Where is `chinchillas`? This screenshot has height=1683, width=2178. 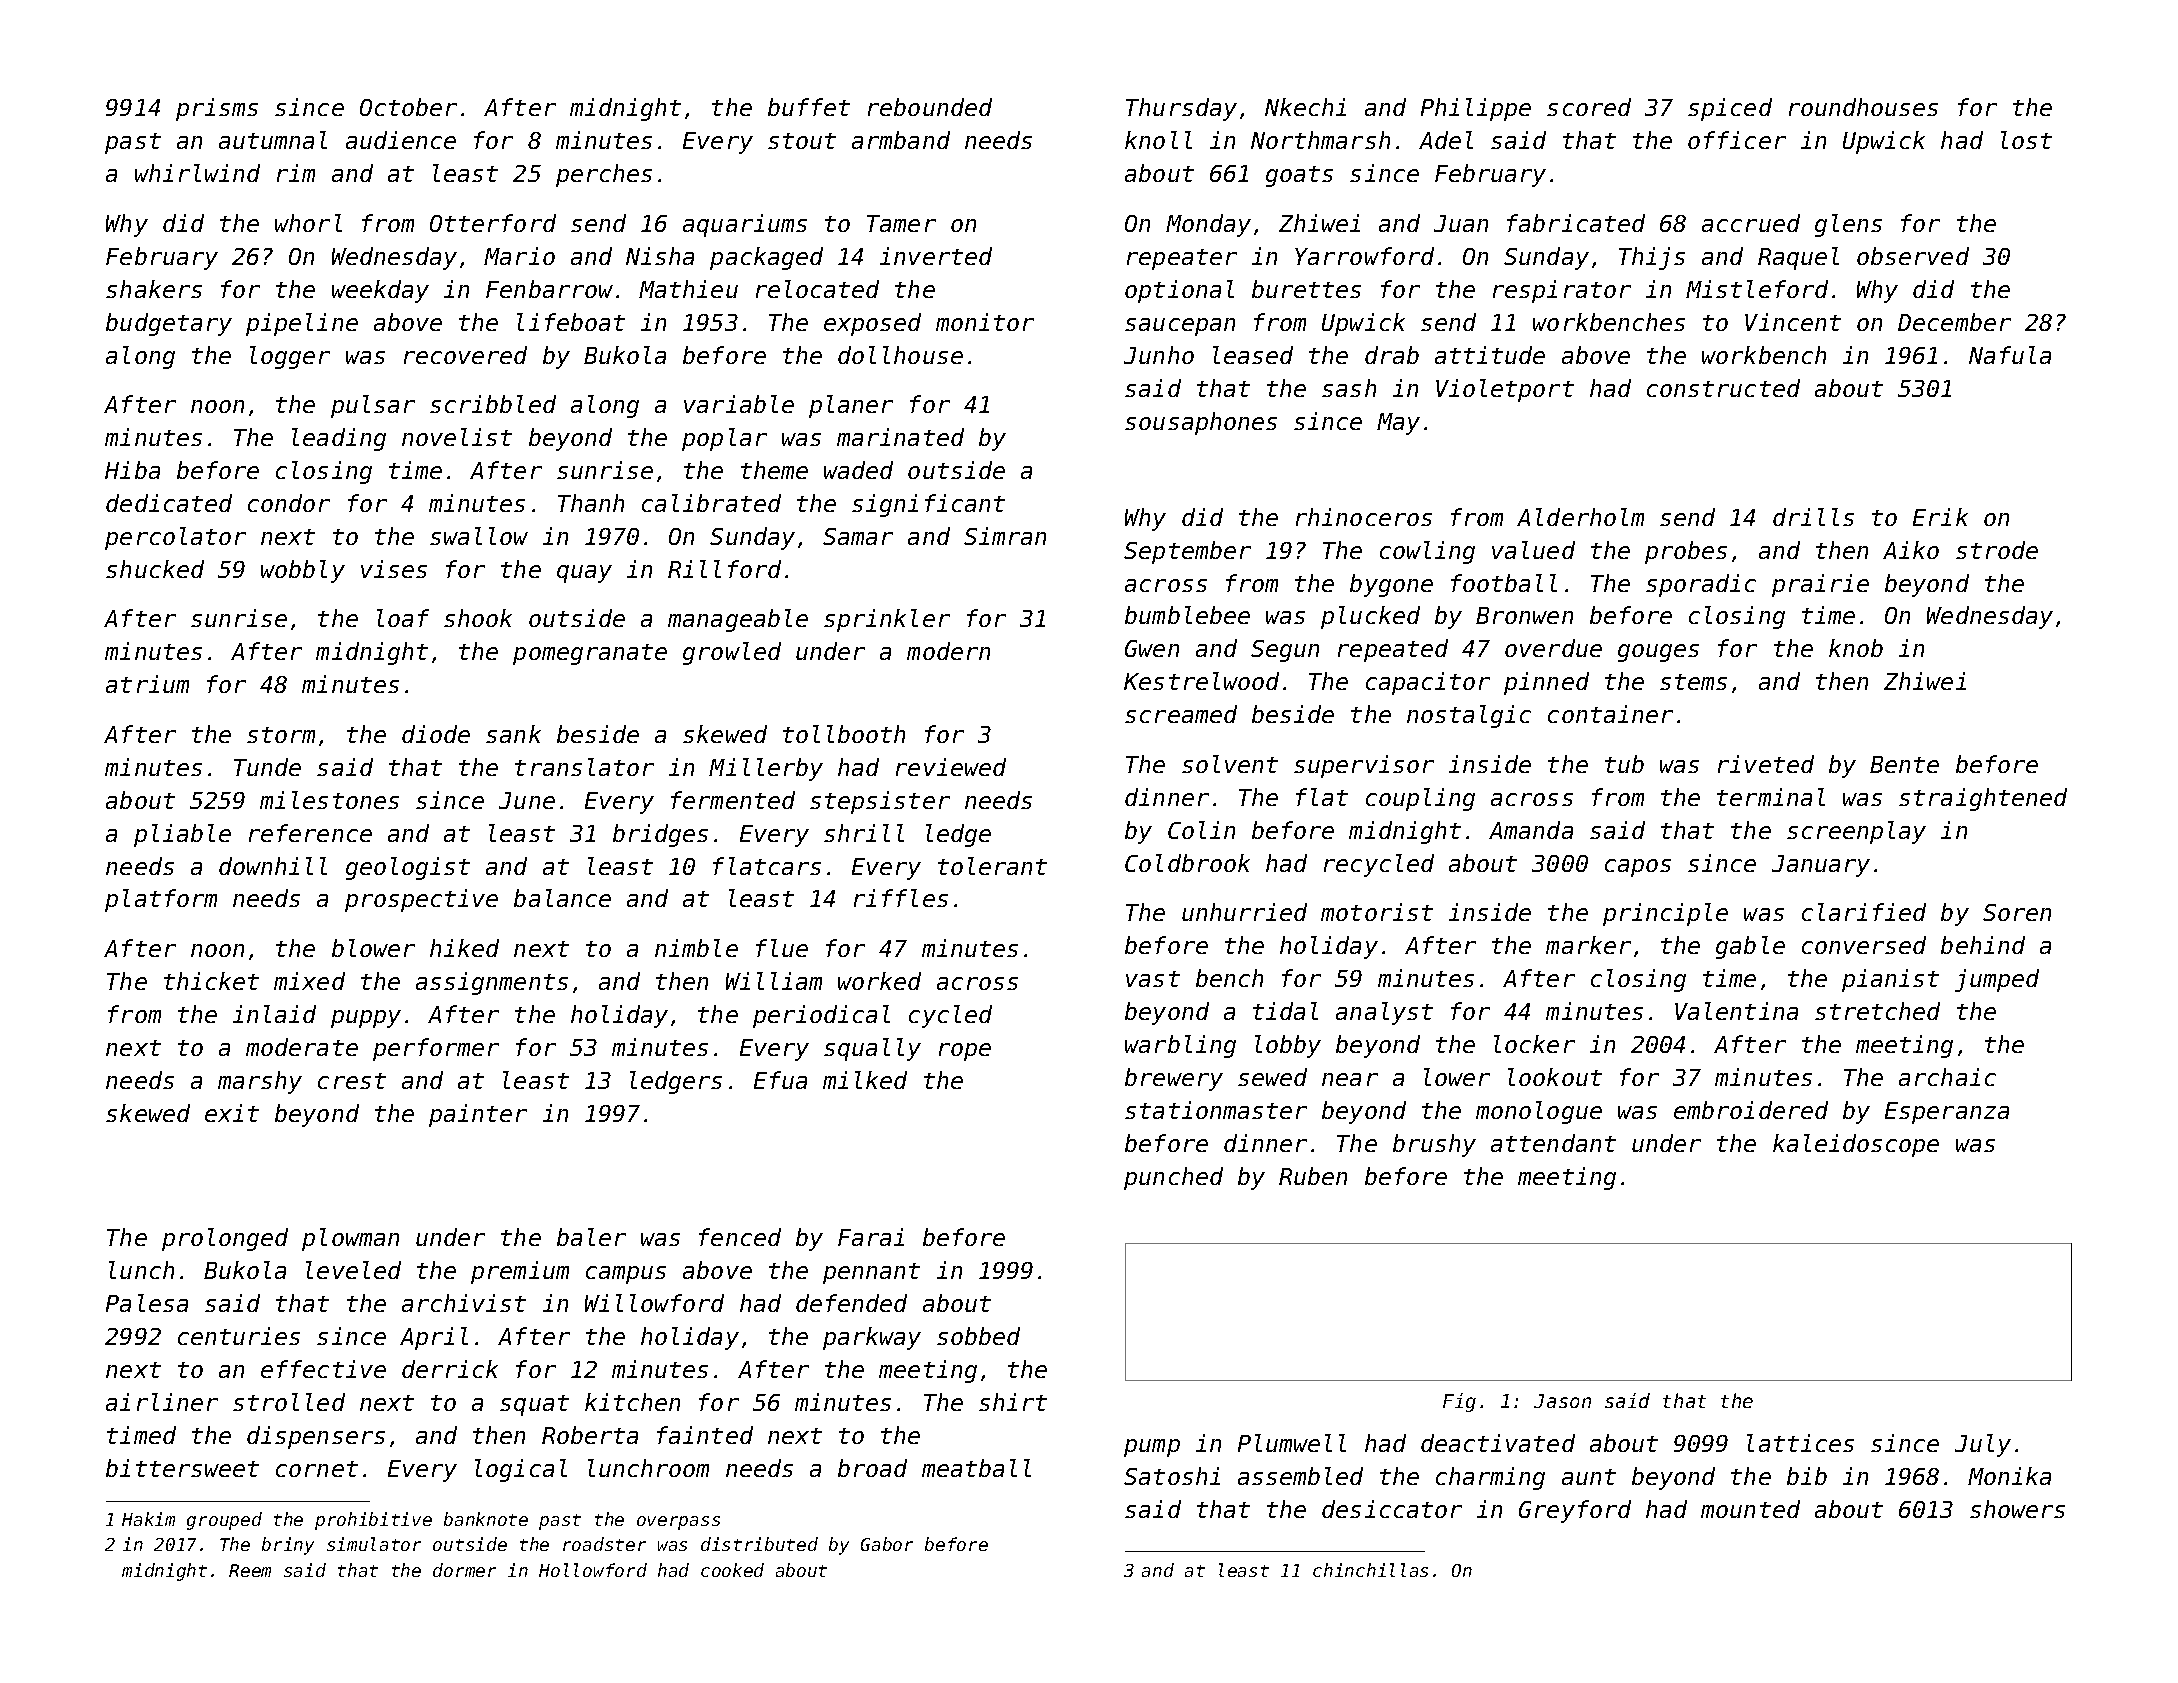 chinchillas is located at coordinates (1370, 1570).
